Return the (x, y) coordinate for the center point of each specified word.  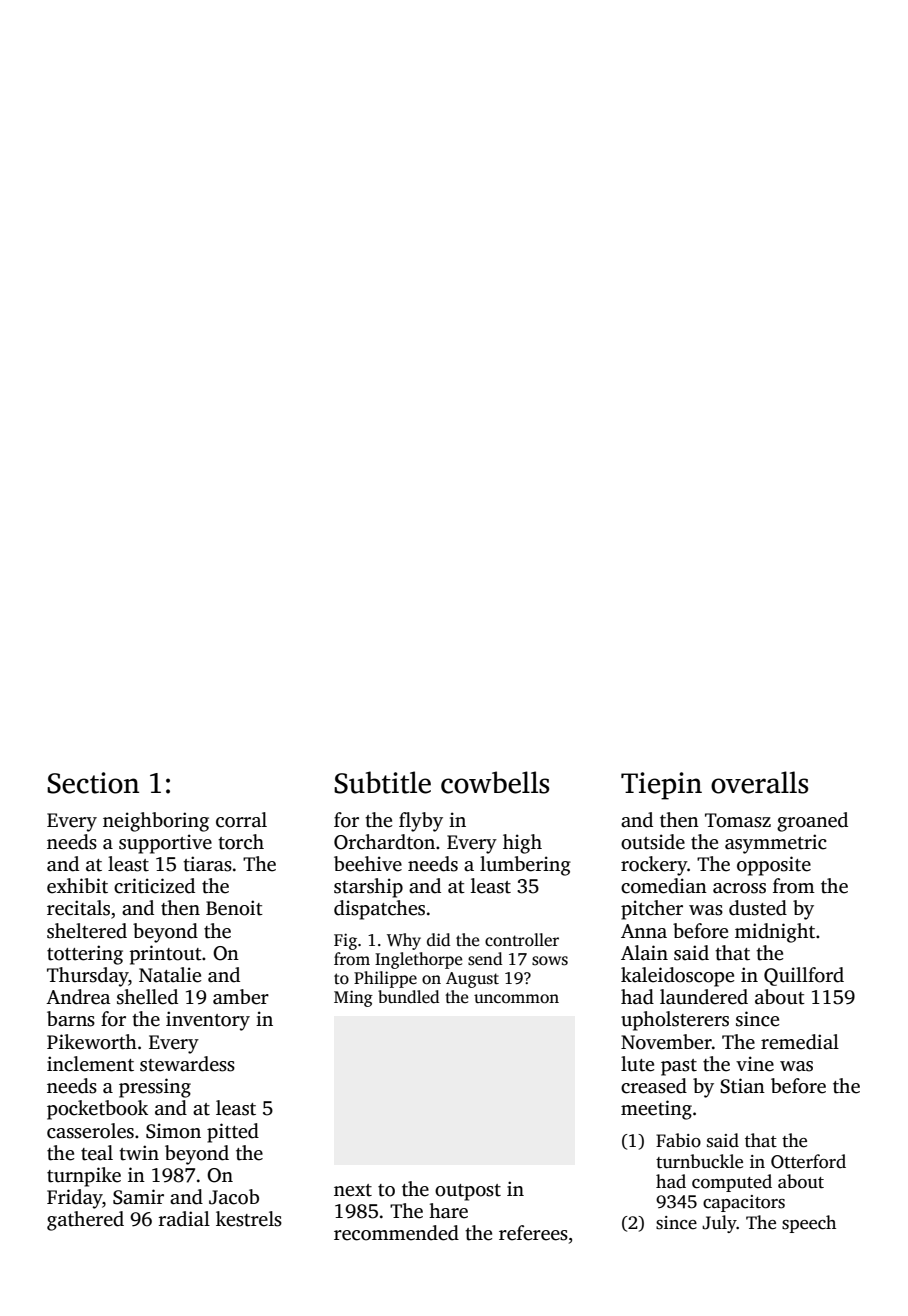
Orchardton (384, 842)
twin (139, 1153)
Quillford (804, 976)
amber (241, 997)
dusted (758, 908)
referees (533, 1233)
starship (368, 888)
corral (241, 820)
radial (184, 1219)
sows (550, 961)
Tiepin (661, 786)
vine (755, 1064)
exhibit (77, 886)
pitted (233, 1133)
